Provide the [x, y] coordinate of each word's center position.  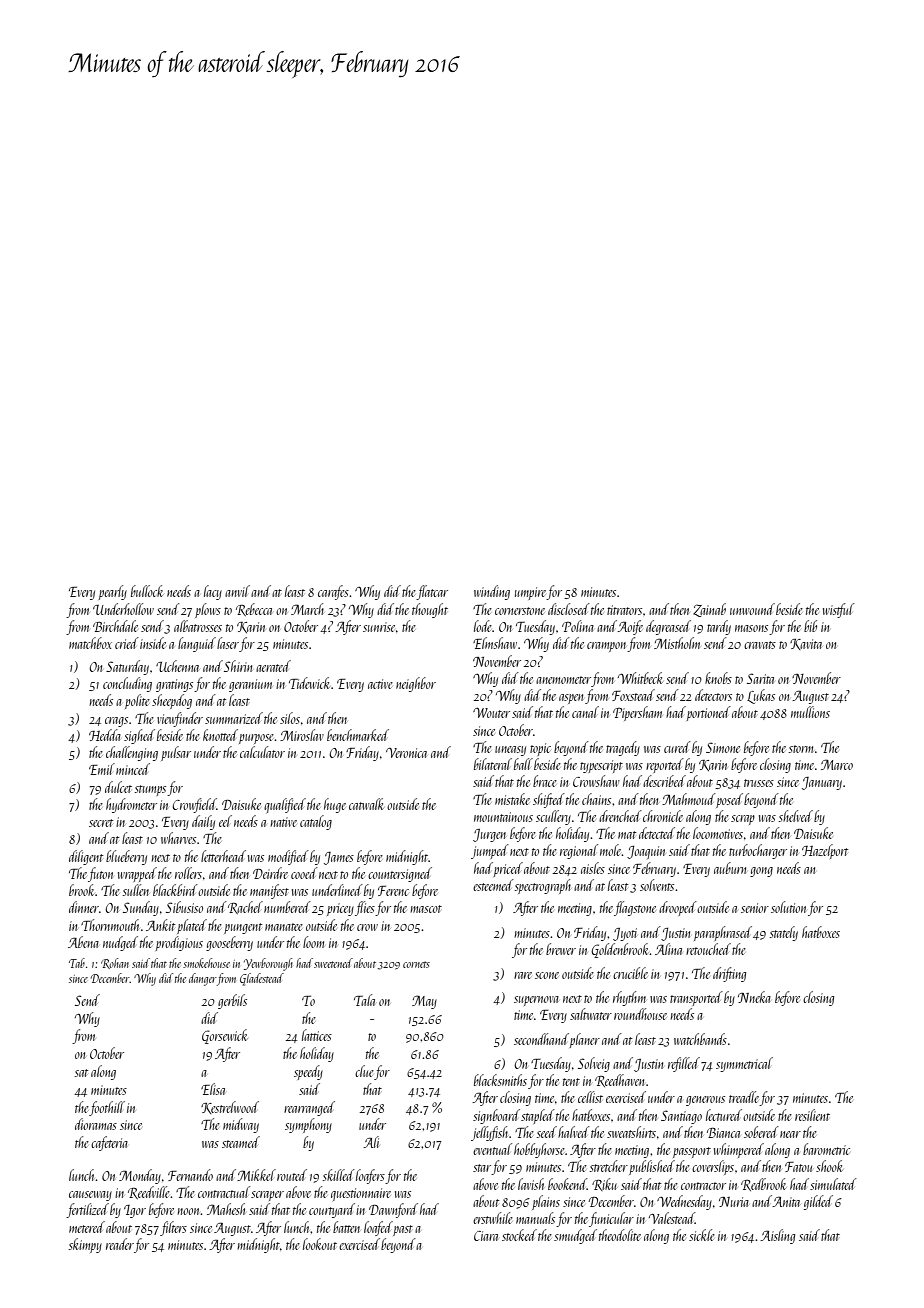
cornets [416, 964]
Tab [77, 963]
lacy [213, 592]
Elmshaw [495, 643]
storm [801, 749]
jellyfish [489, 1133]
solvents [657, 885]
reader [120, 1244]
